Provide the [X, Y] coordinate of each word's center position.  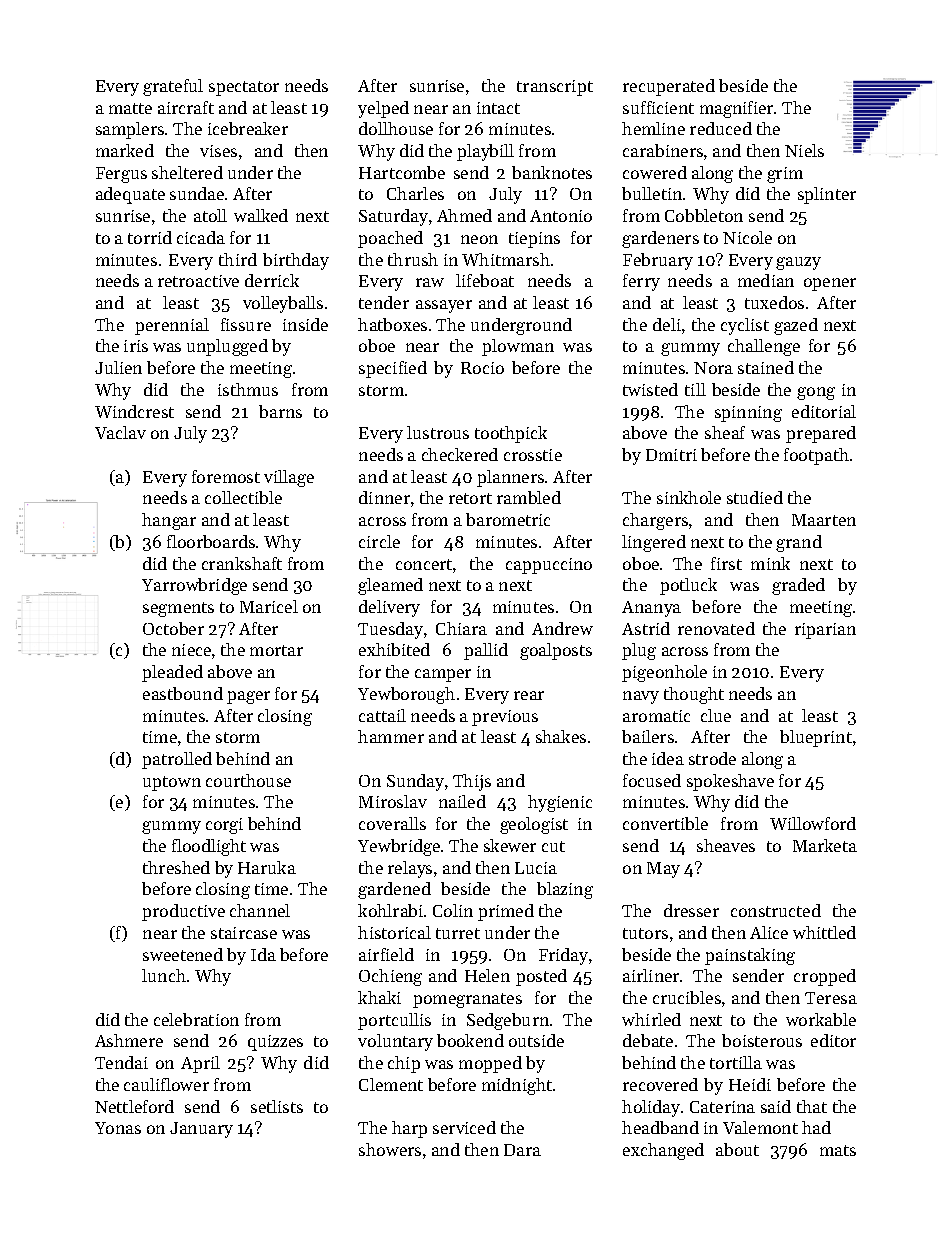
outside [536, 1040]
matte [130, 108]
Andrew [562, 628]
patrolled [177, 760]
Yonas [118, 1128]
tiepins [534, 240]
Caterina [722, 1107]
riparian [825, 631]
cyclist [745, 326]
